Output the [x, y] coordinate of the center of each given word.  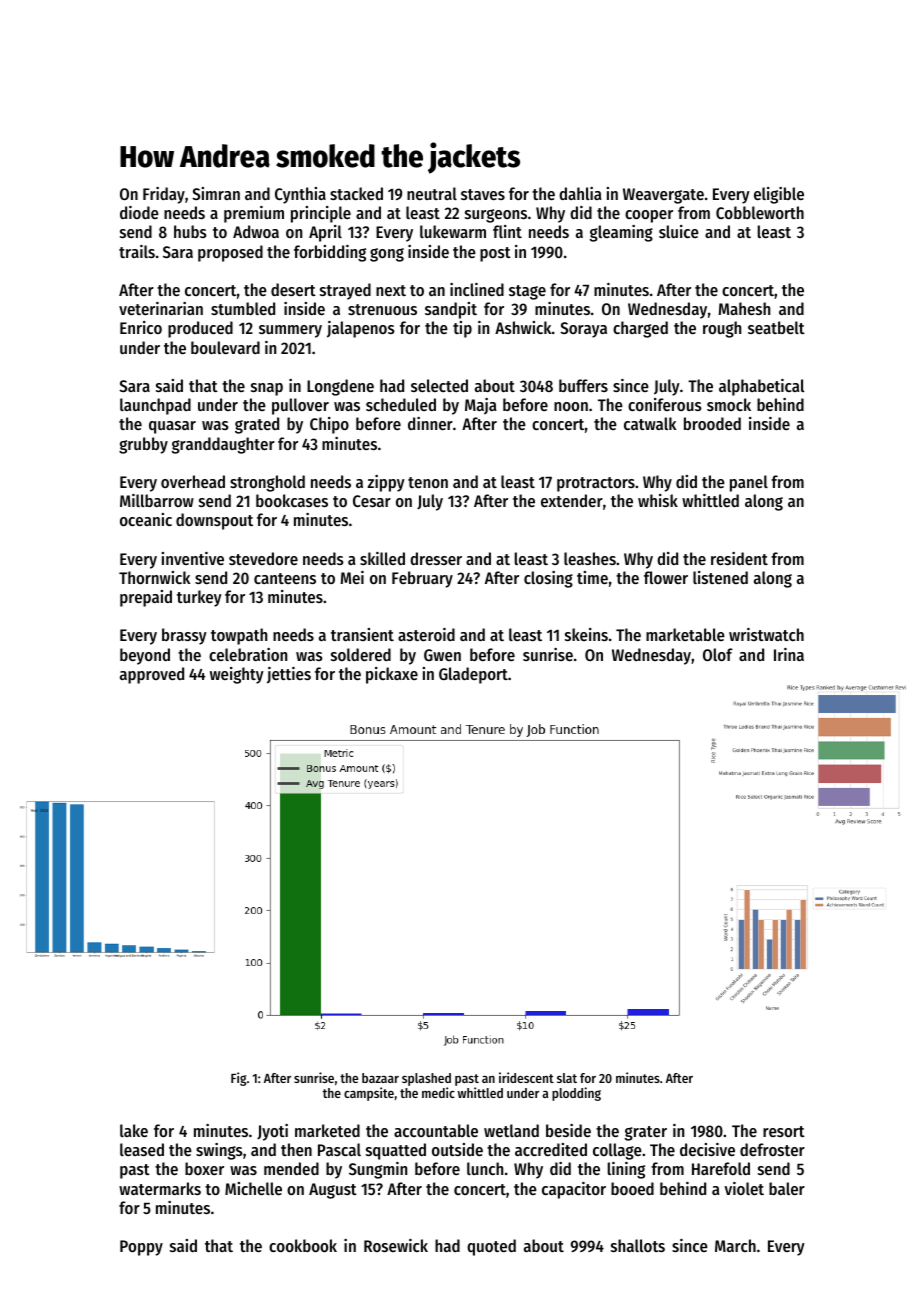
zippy [386, 483]
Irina [789, 654]
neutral [432, 193]
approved [152, 675]
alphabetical [761, 387]
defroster [772, 1149]
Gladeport [473, 675]
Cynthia [300, 195]
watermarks [160, 1188]
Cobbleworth [760, 212]
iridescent [526, 1077]
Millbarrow [157, 500]
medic [438, 1092]
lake [134, 1130]
